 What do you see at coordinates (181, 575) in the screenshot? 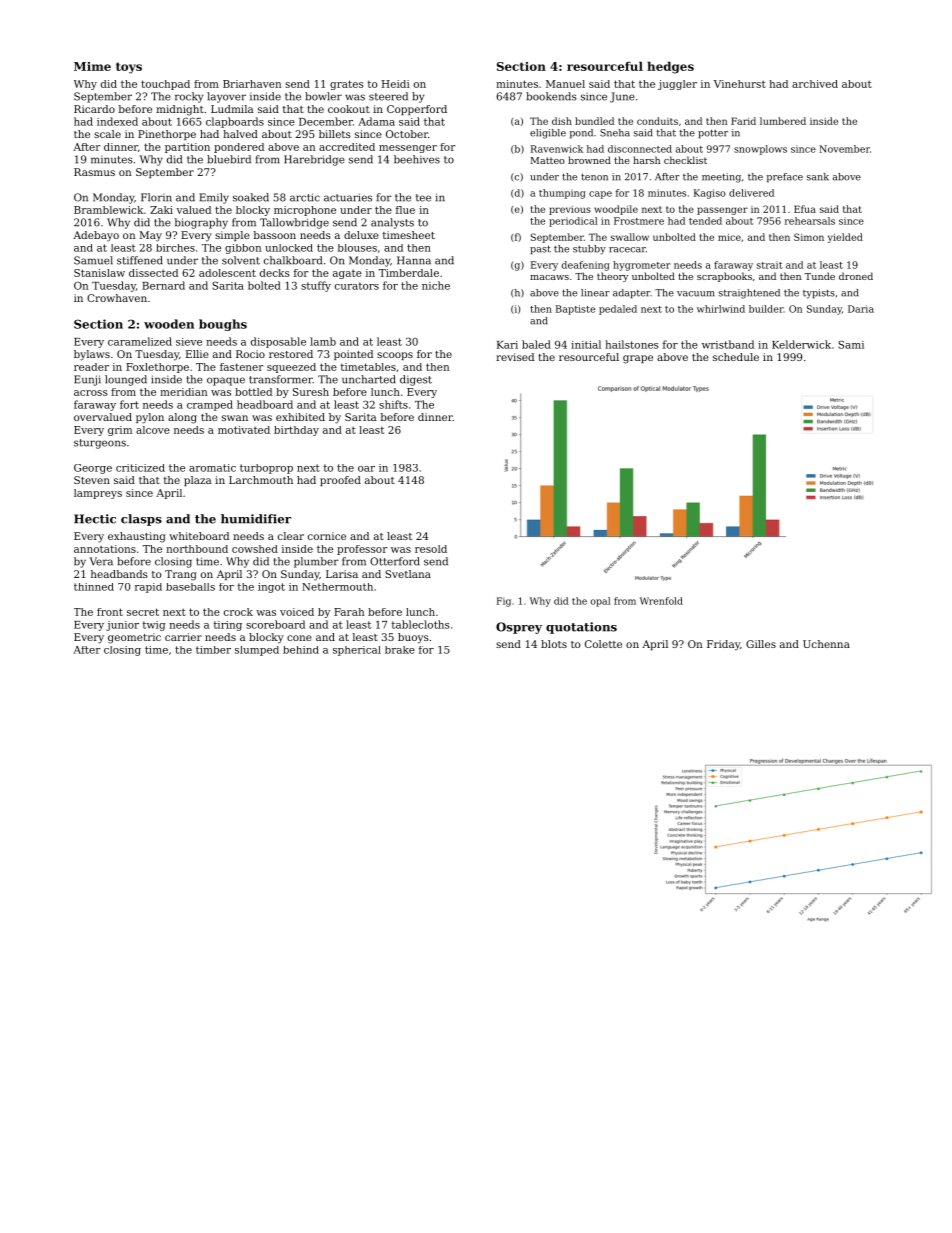
I see `Trang` at bounding box center [181, 575].
